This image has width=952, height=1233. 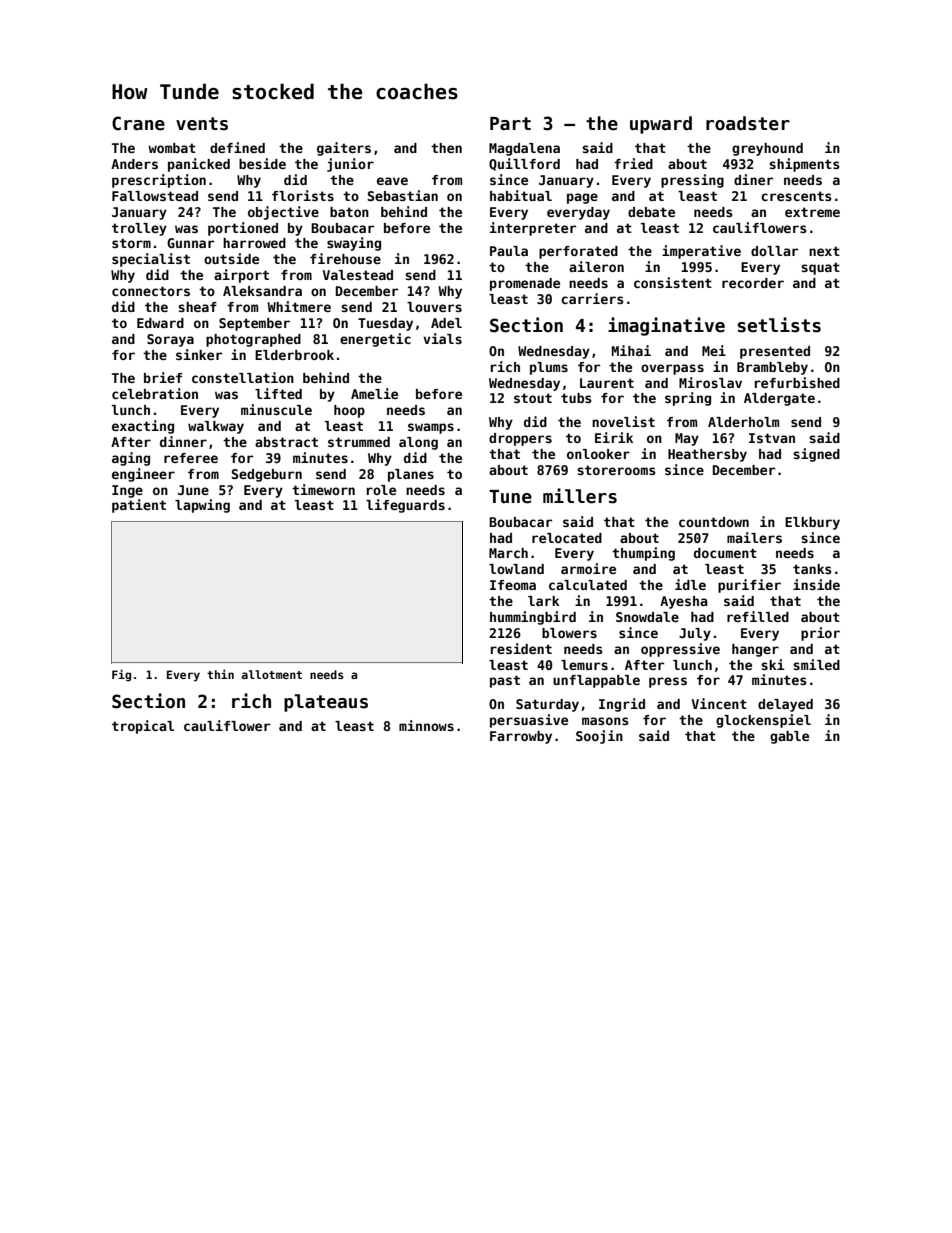 I want to click on brief, so click(x=163, y=377).
